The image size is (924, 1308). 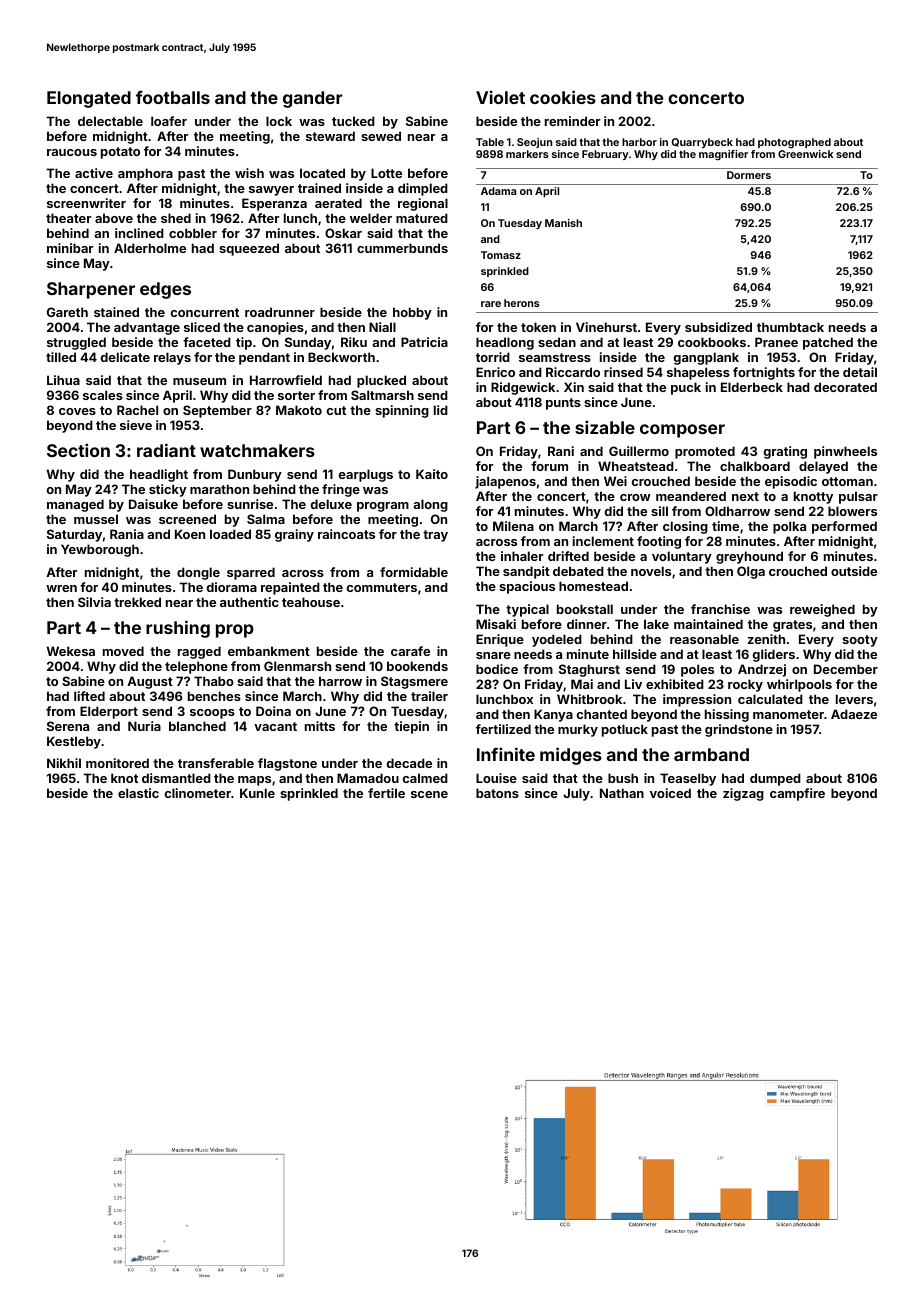 What do you see at coordinates (166, 450) in the screenshot?
I see `radiant` at bounding box center [166, 450].
